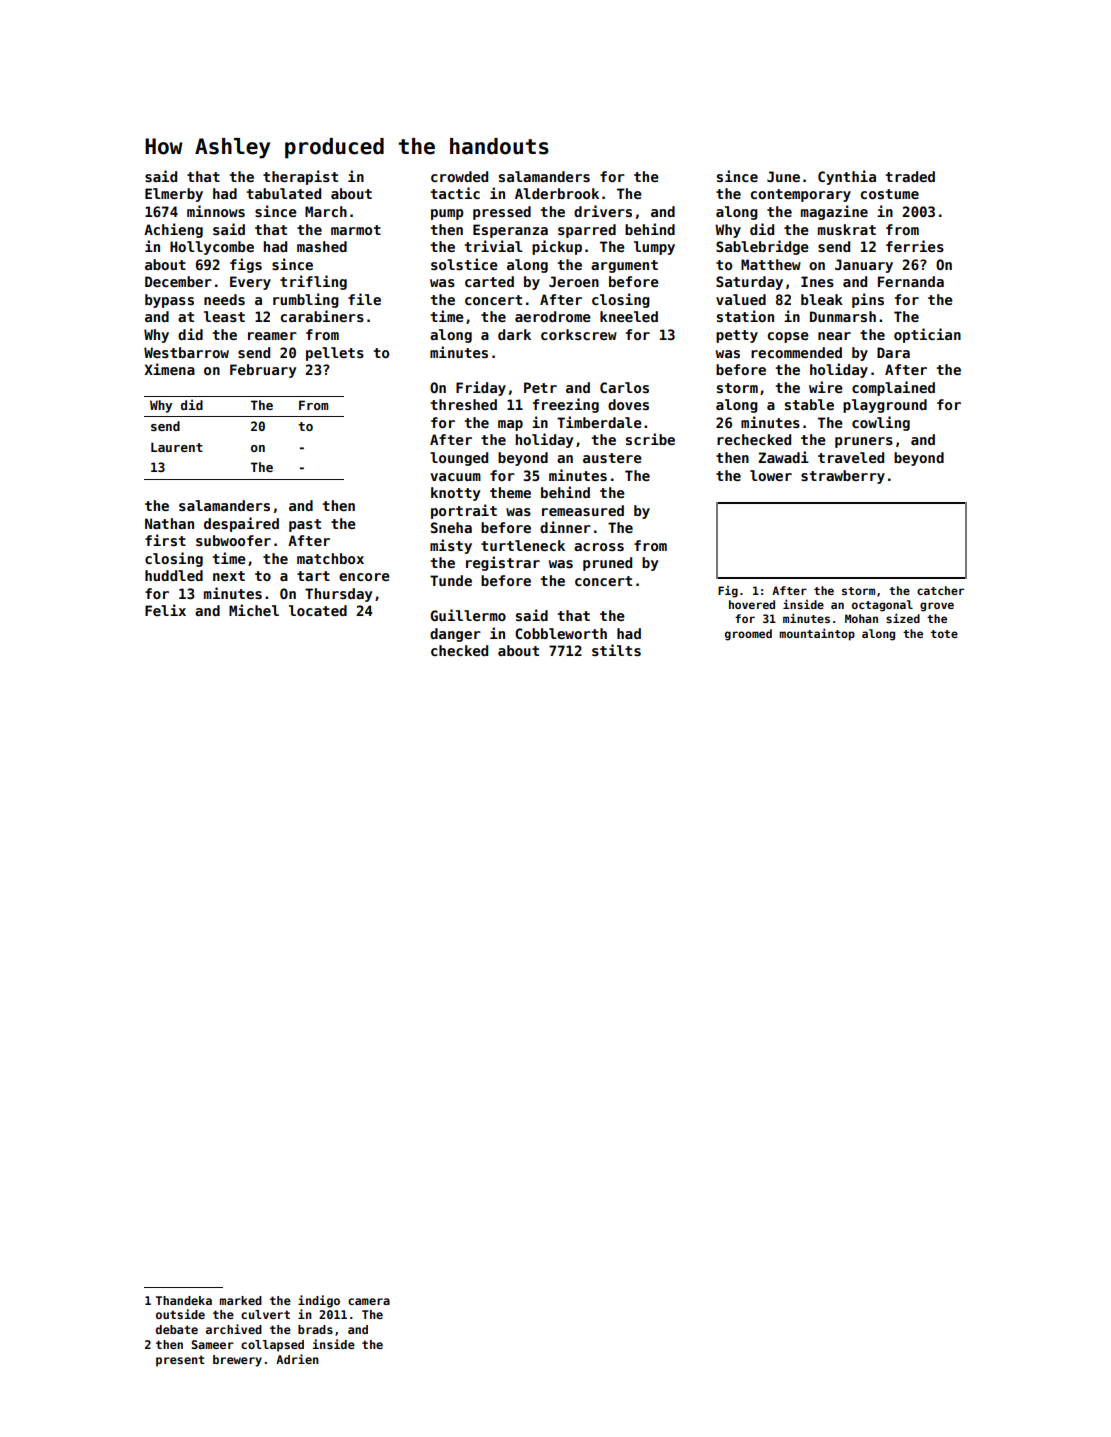  I want to click on mountaintop, so click(817, 634).
